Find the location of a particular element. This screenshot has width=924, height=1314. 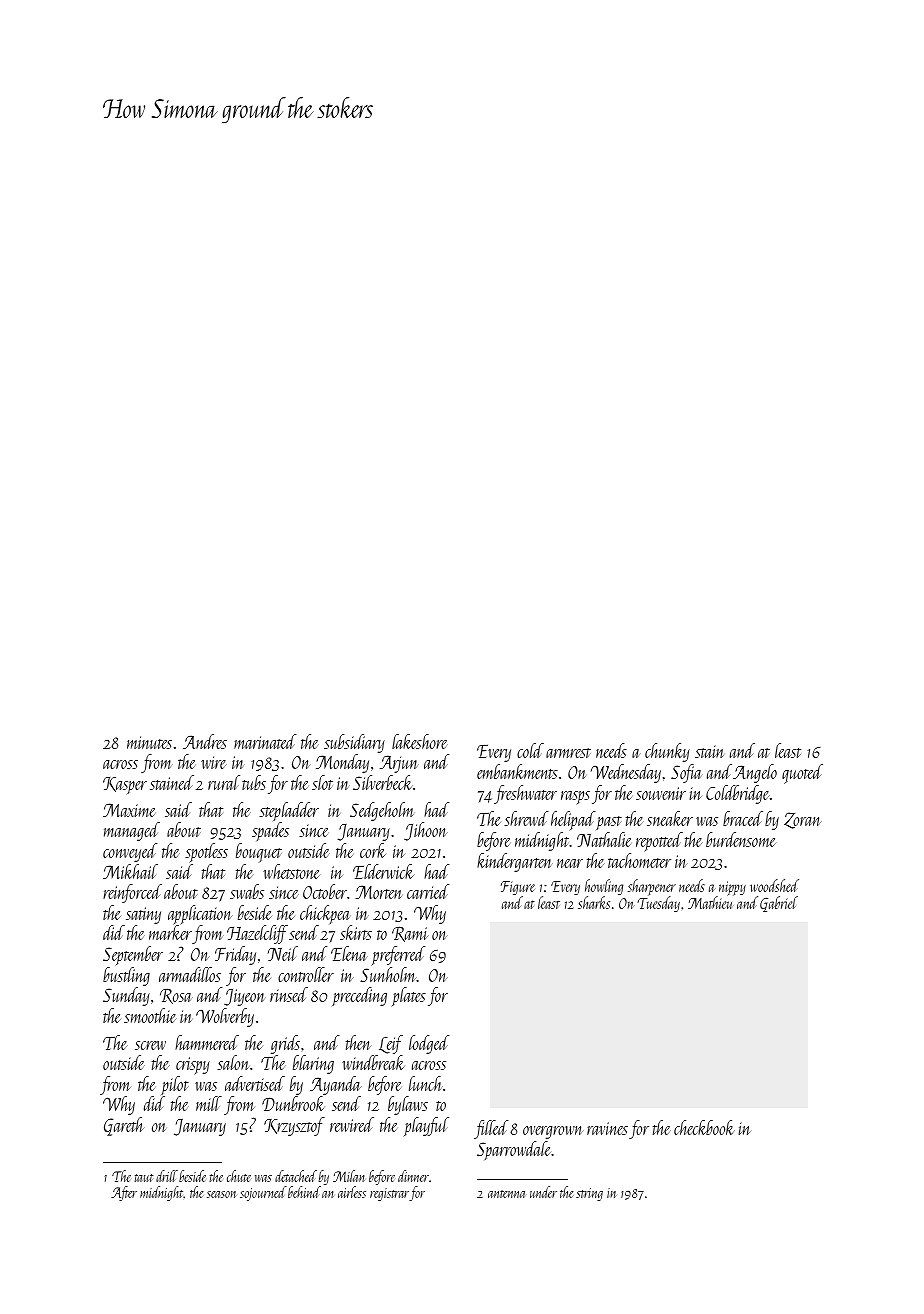

mill is located at coordinates (209, 1103).
